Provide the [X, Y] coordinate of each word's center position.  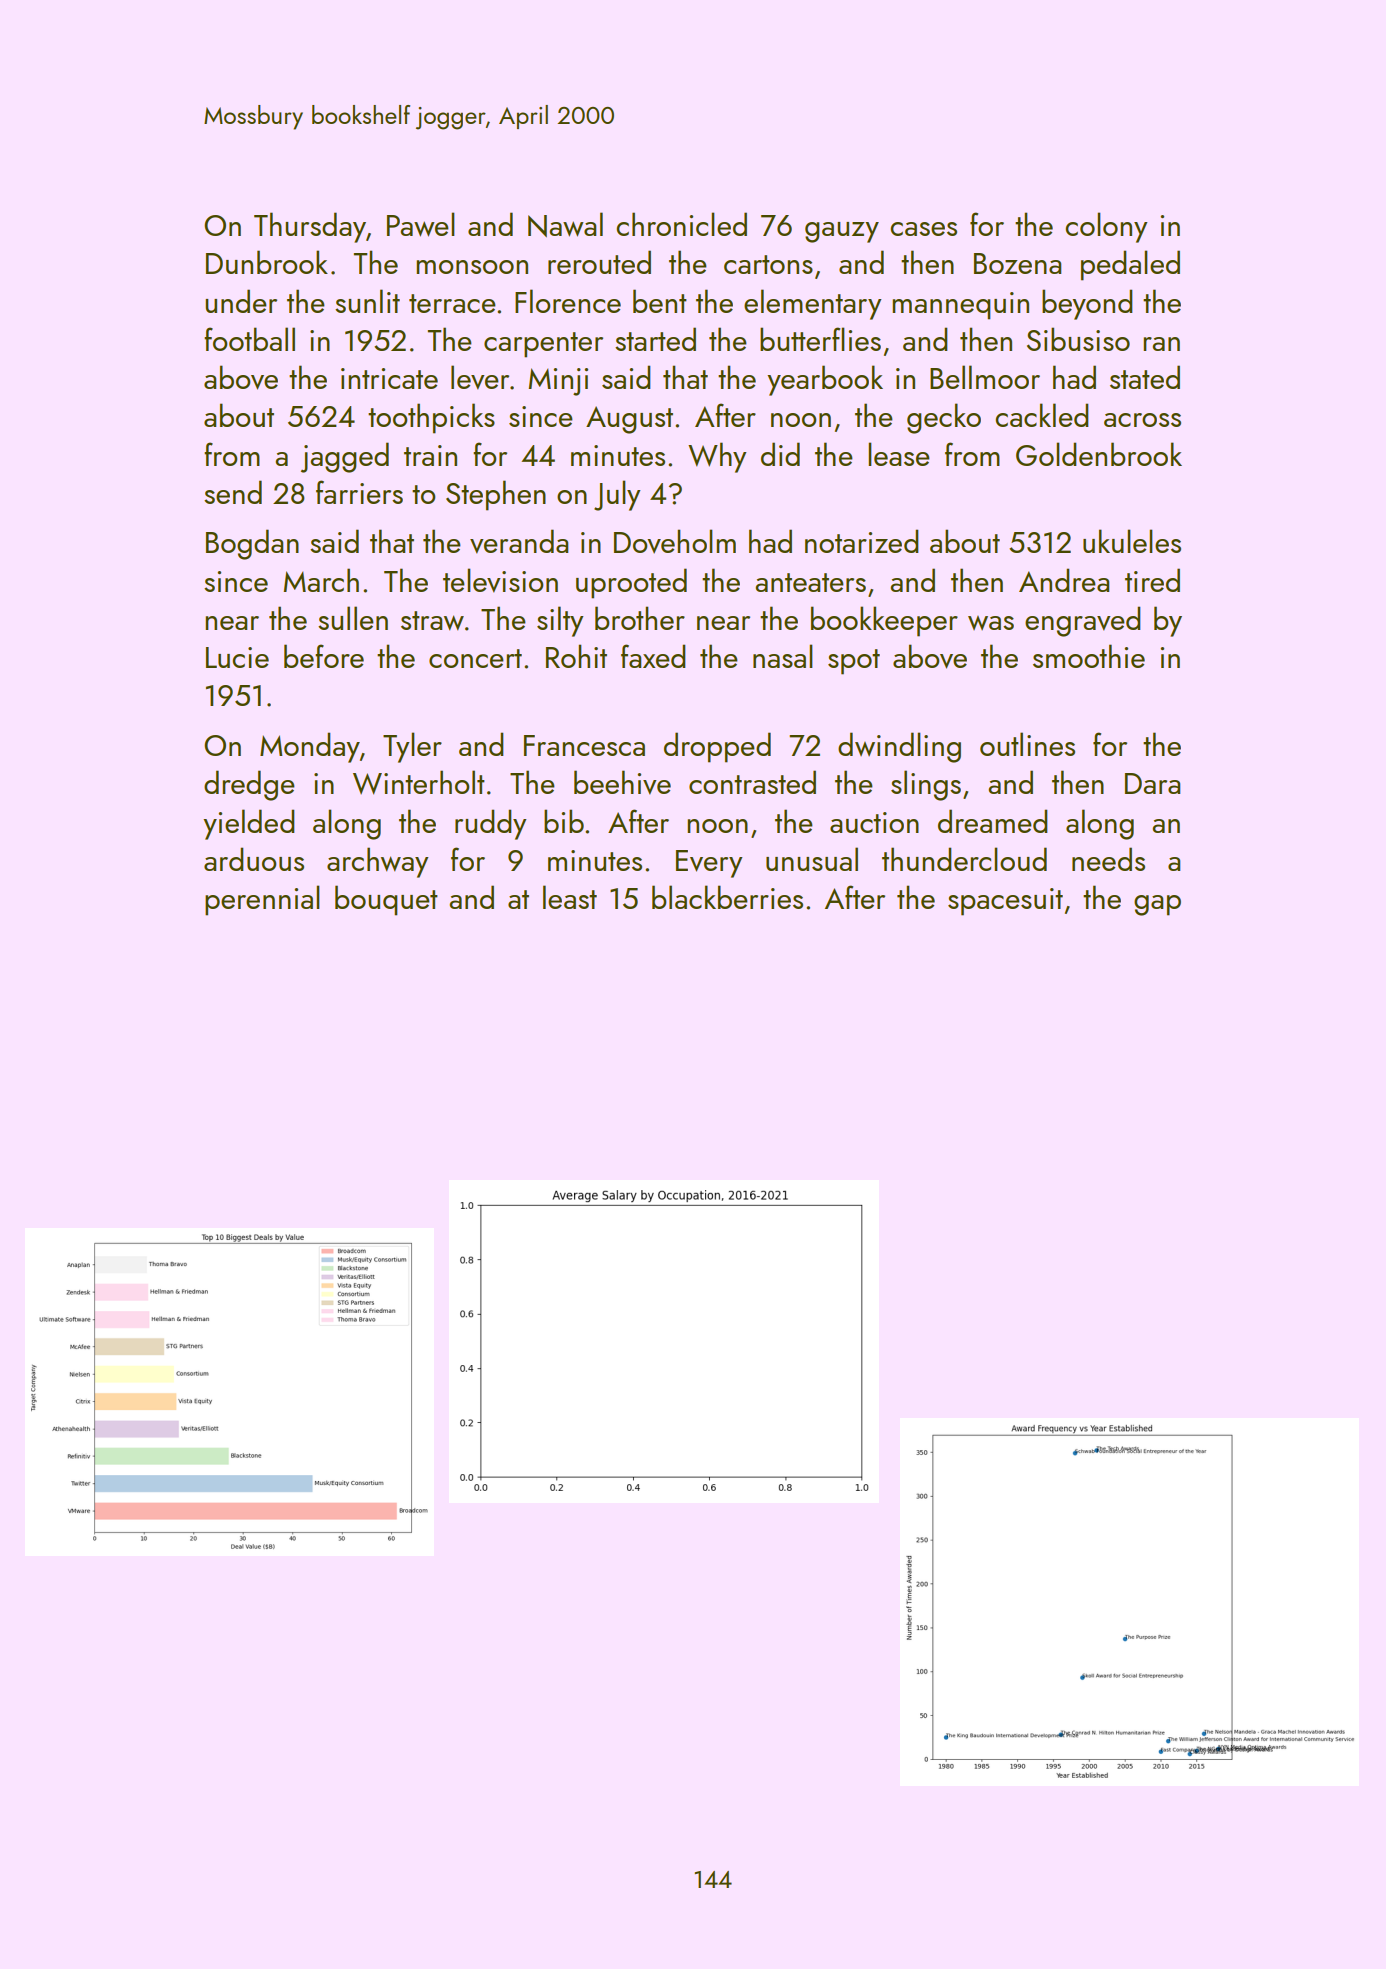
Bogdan [252, 544]
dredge [249, 785]
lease [899, 454]
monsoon [472, 267]
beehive [622, 782]
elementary [812, 304]
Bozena [1017, 263]
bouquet [386, 900]
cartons [768, 264]
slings [926, 785]
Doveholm [675, 541]
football [249, 339]
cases [923, 229]
